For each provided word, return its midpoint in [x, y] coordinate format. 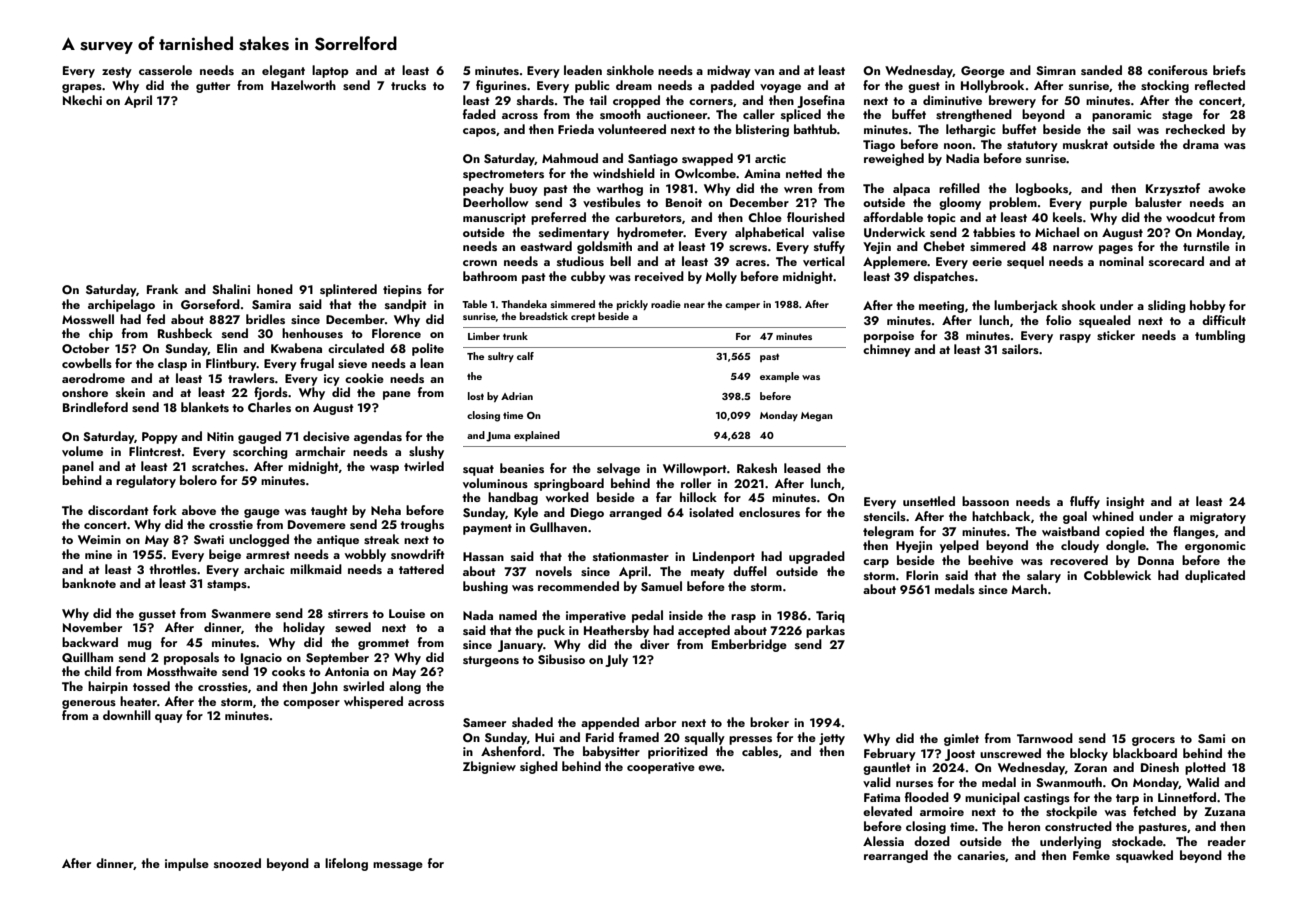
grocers [1153, 741]
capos [479, 132]
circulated [356, 348]
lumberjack [1026, 306]
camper [742, 306]
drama [1201, 144]
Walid [1203, 782]
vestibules [612, 202]
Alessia [883, 841]
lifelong [346, 864]
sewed [353, 627]
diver [654, 644]
